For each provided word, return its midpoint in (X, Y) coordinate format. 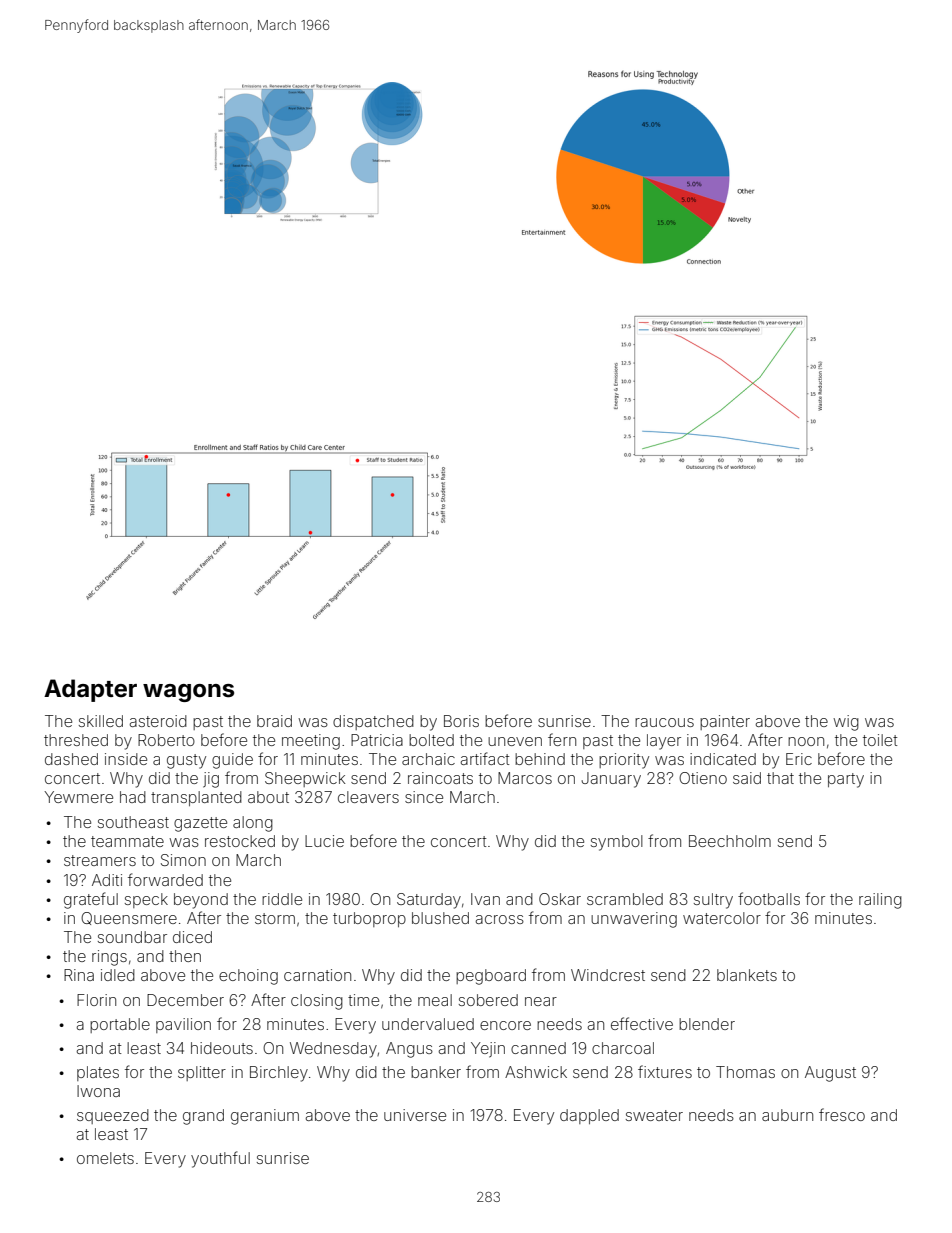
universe (415, 1115)
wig (846, 723)
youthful (220, 1159)
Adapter (90, 690)
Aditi (107, 880)
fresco (842, 1114)
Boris (461, 721)
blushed (440, 918)
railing (880, 901)
